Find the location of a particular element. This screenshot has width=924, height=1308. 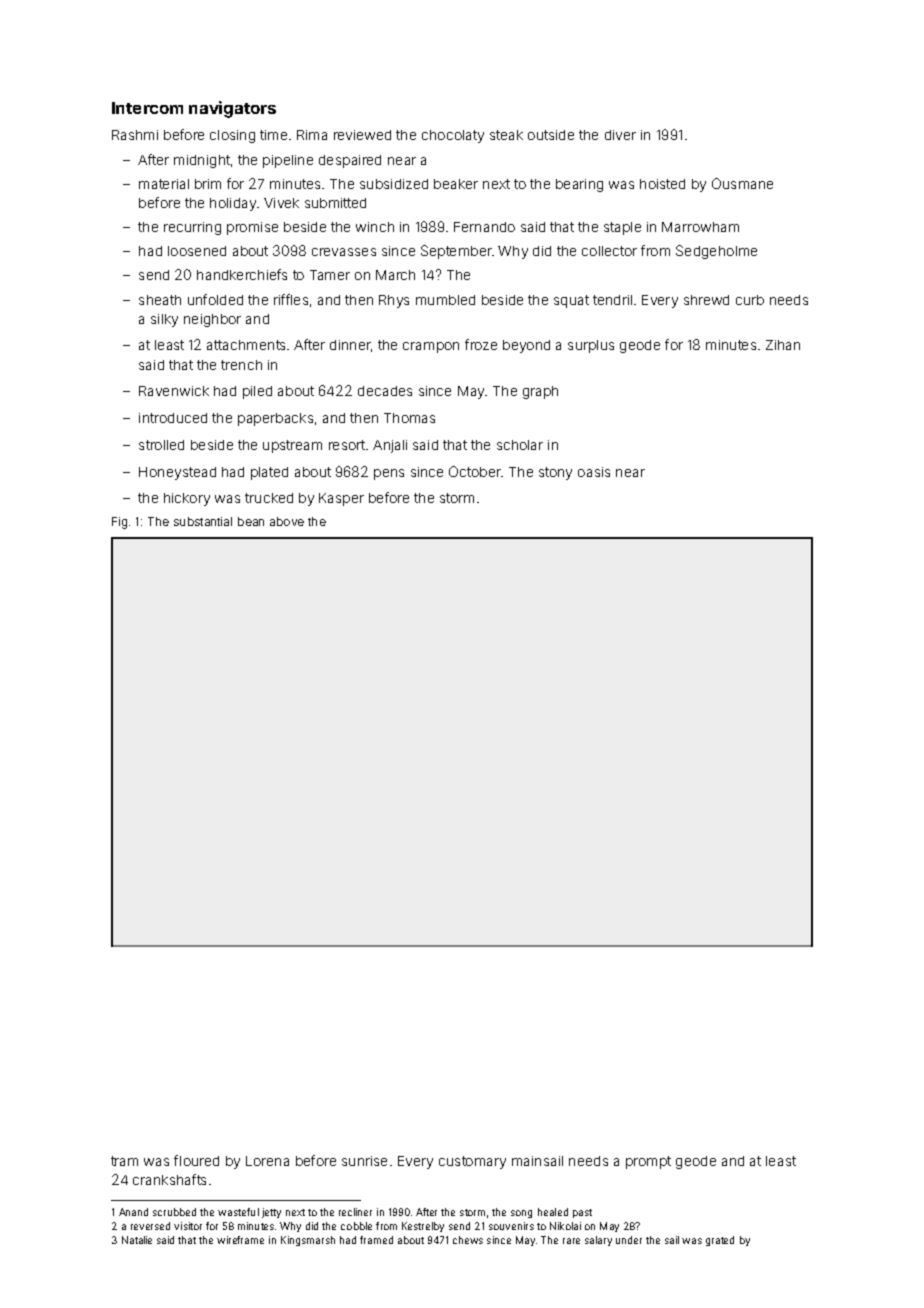

Fig is located at coordinates (119, 523).
